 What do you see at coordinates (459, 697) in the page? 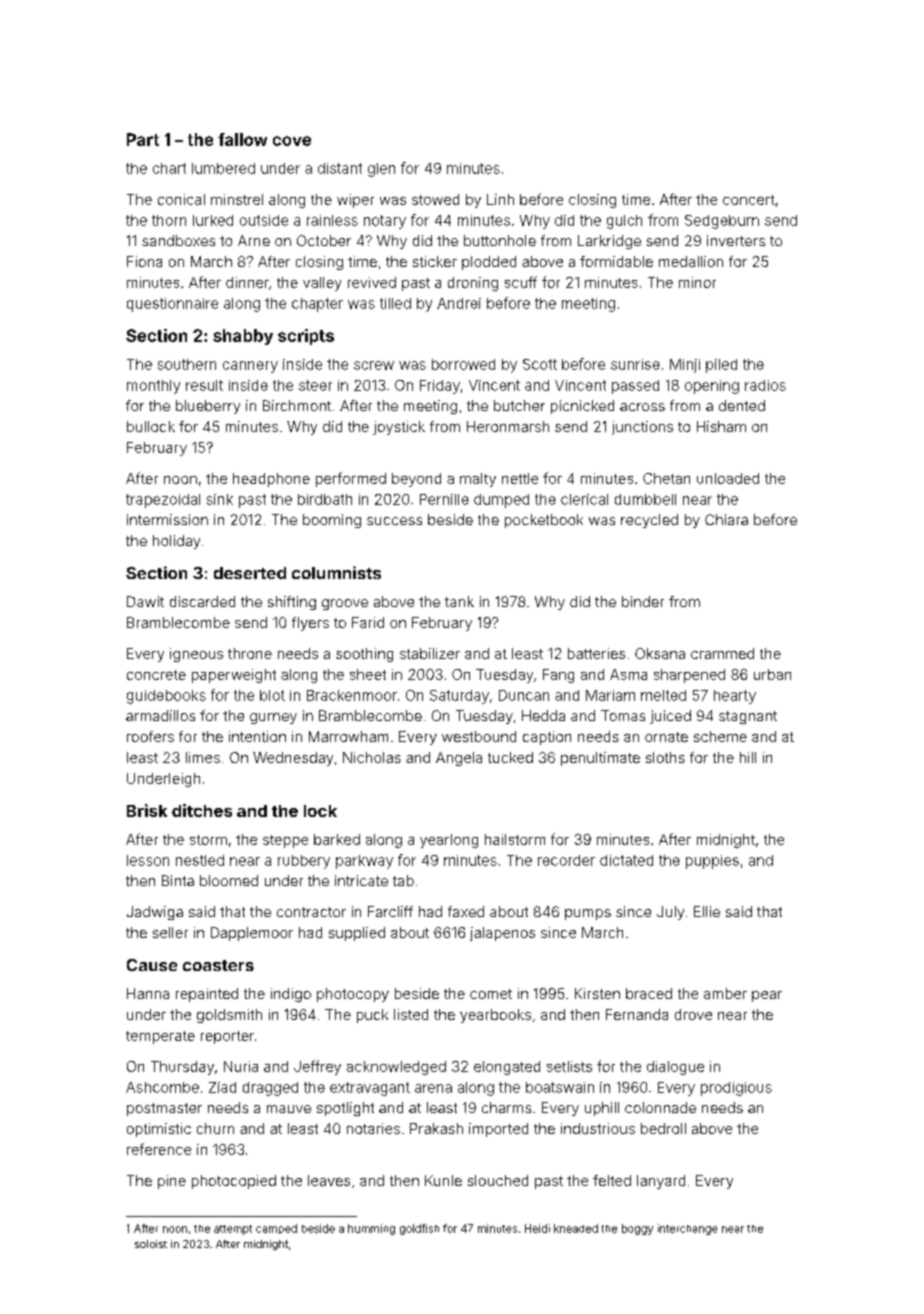
I see `Saturday` at bounding box center [459, 697].
